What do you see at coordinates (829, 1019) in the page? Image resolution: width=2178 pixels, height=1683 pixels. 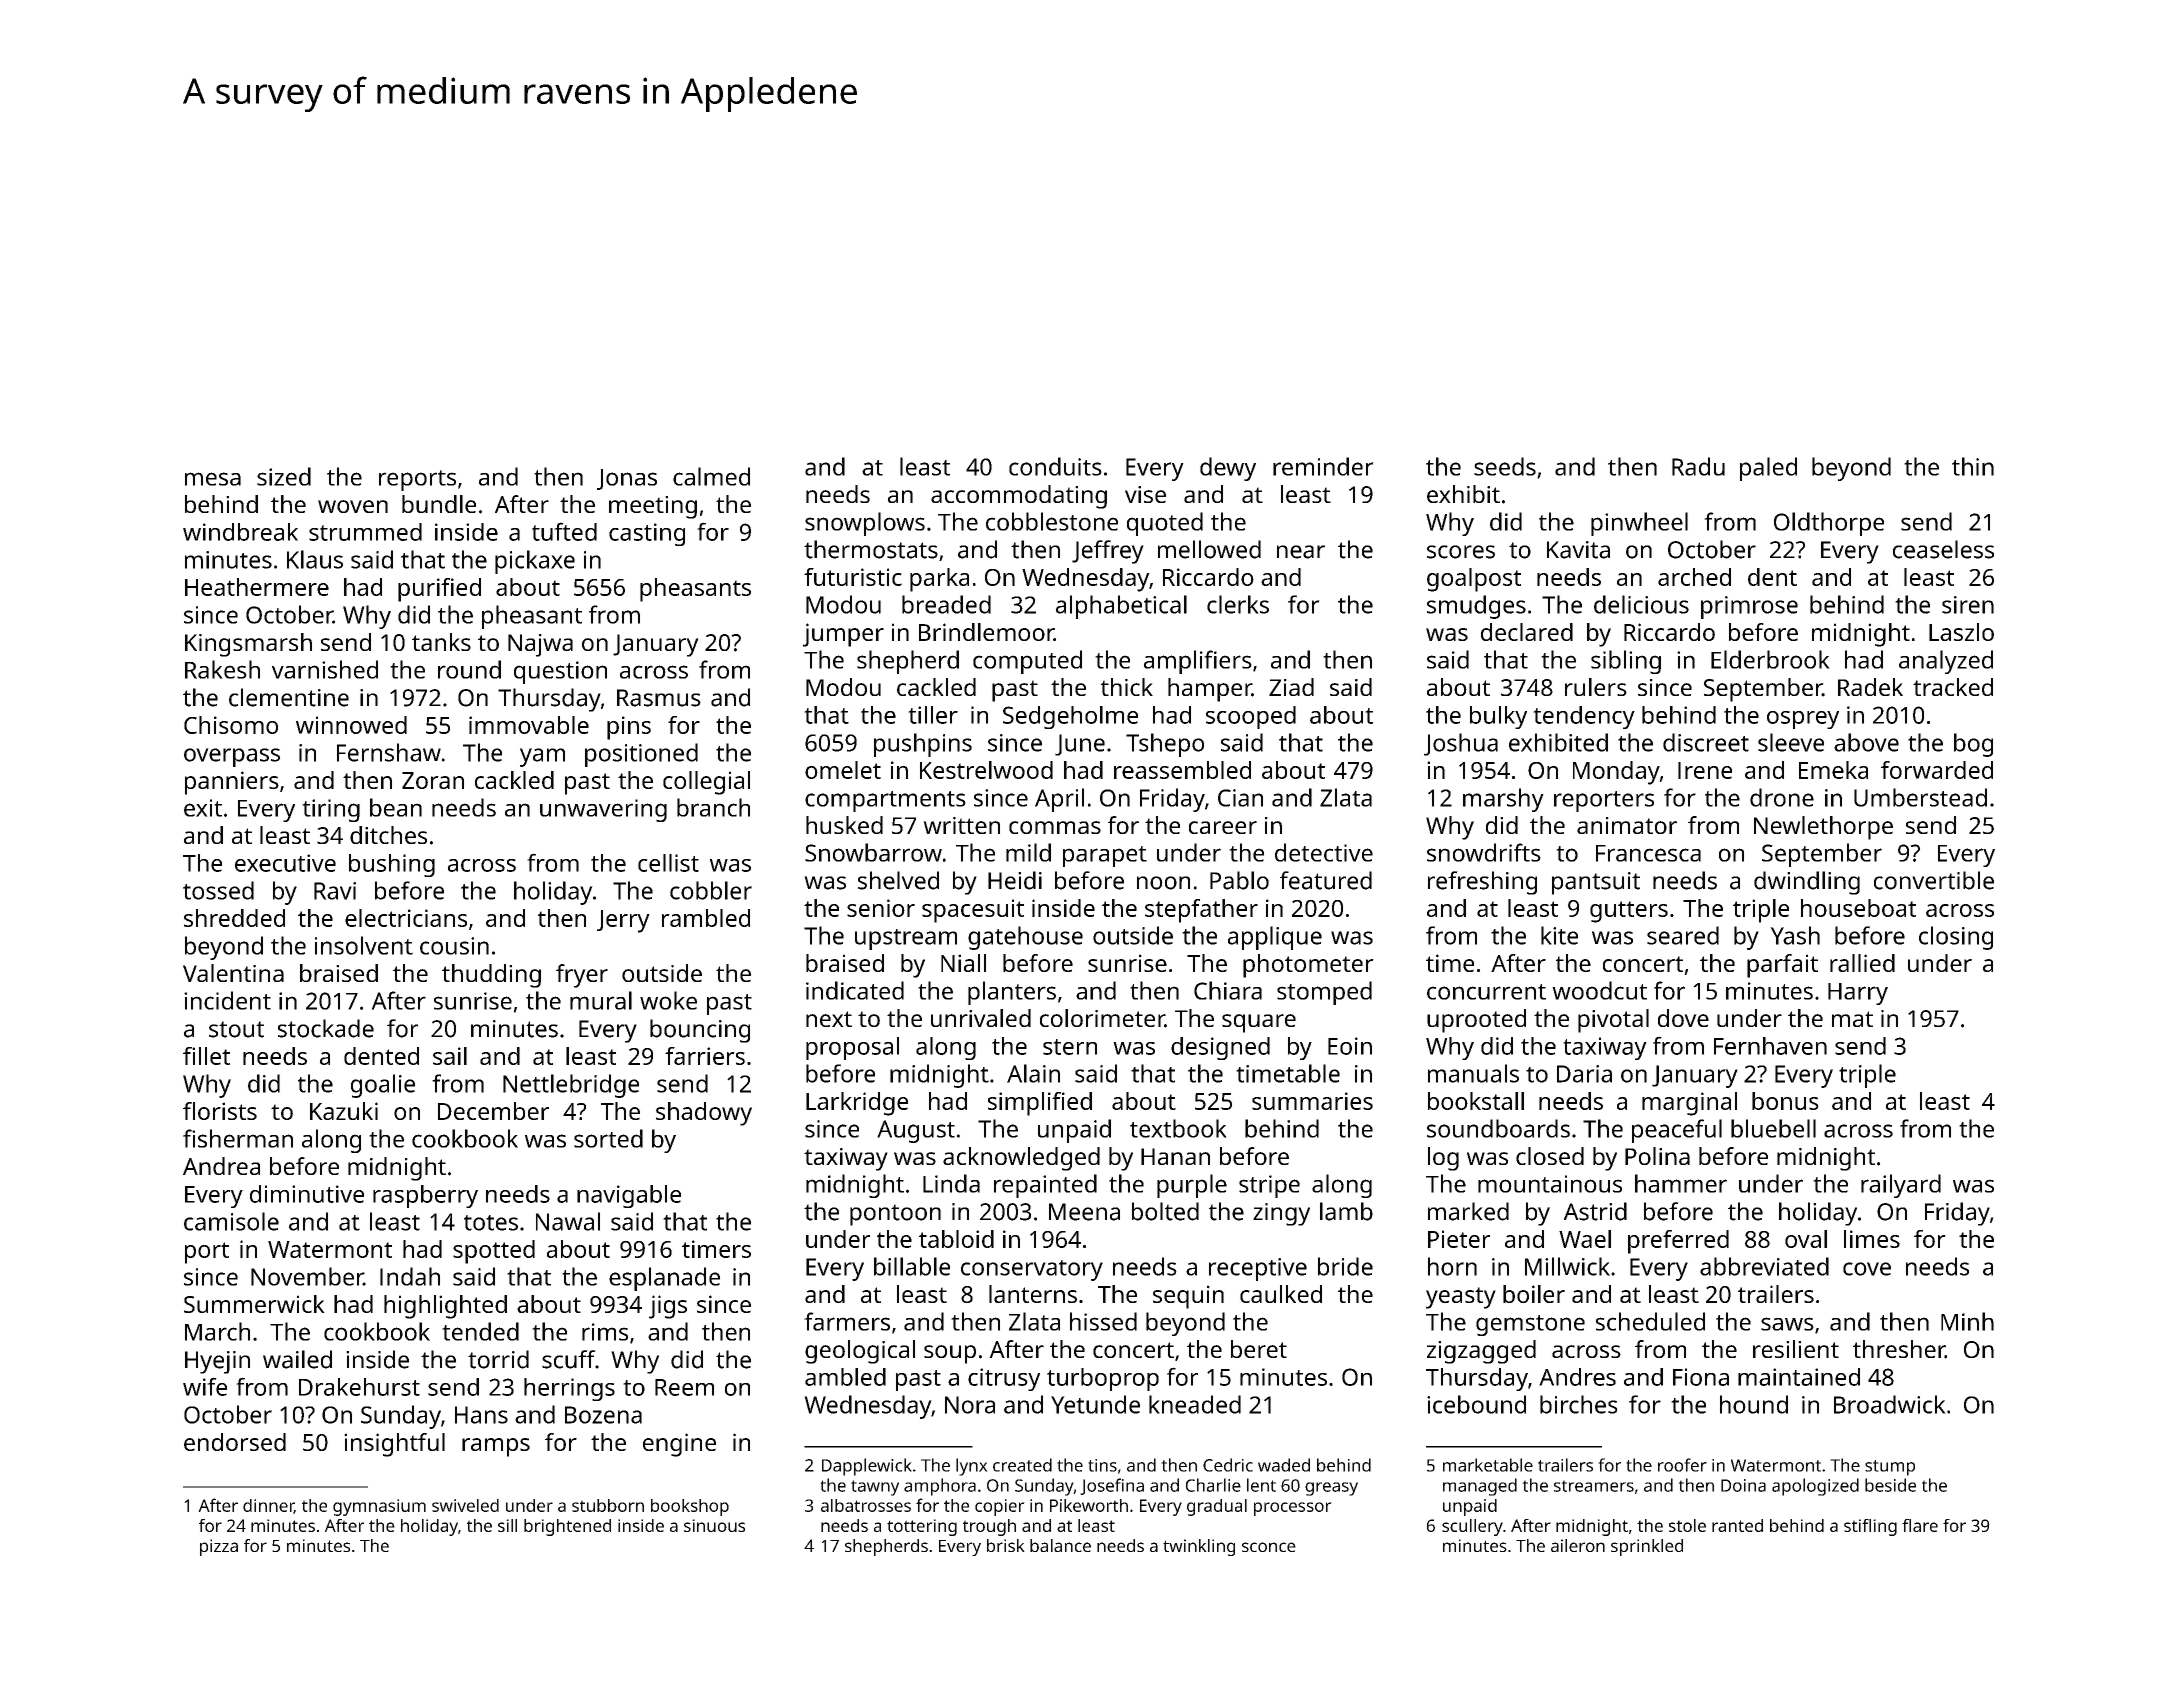 I see `next` at bounding box center [829, 1019].
